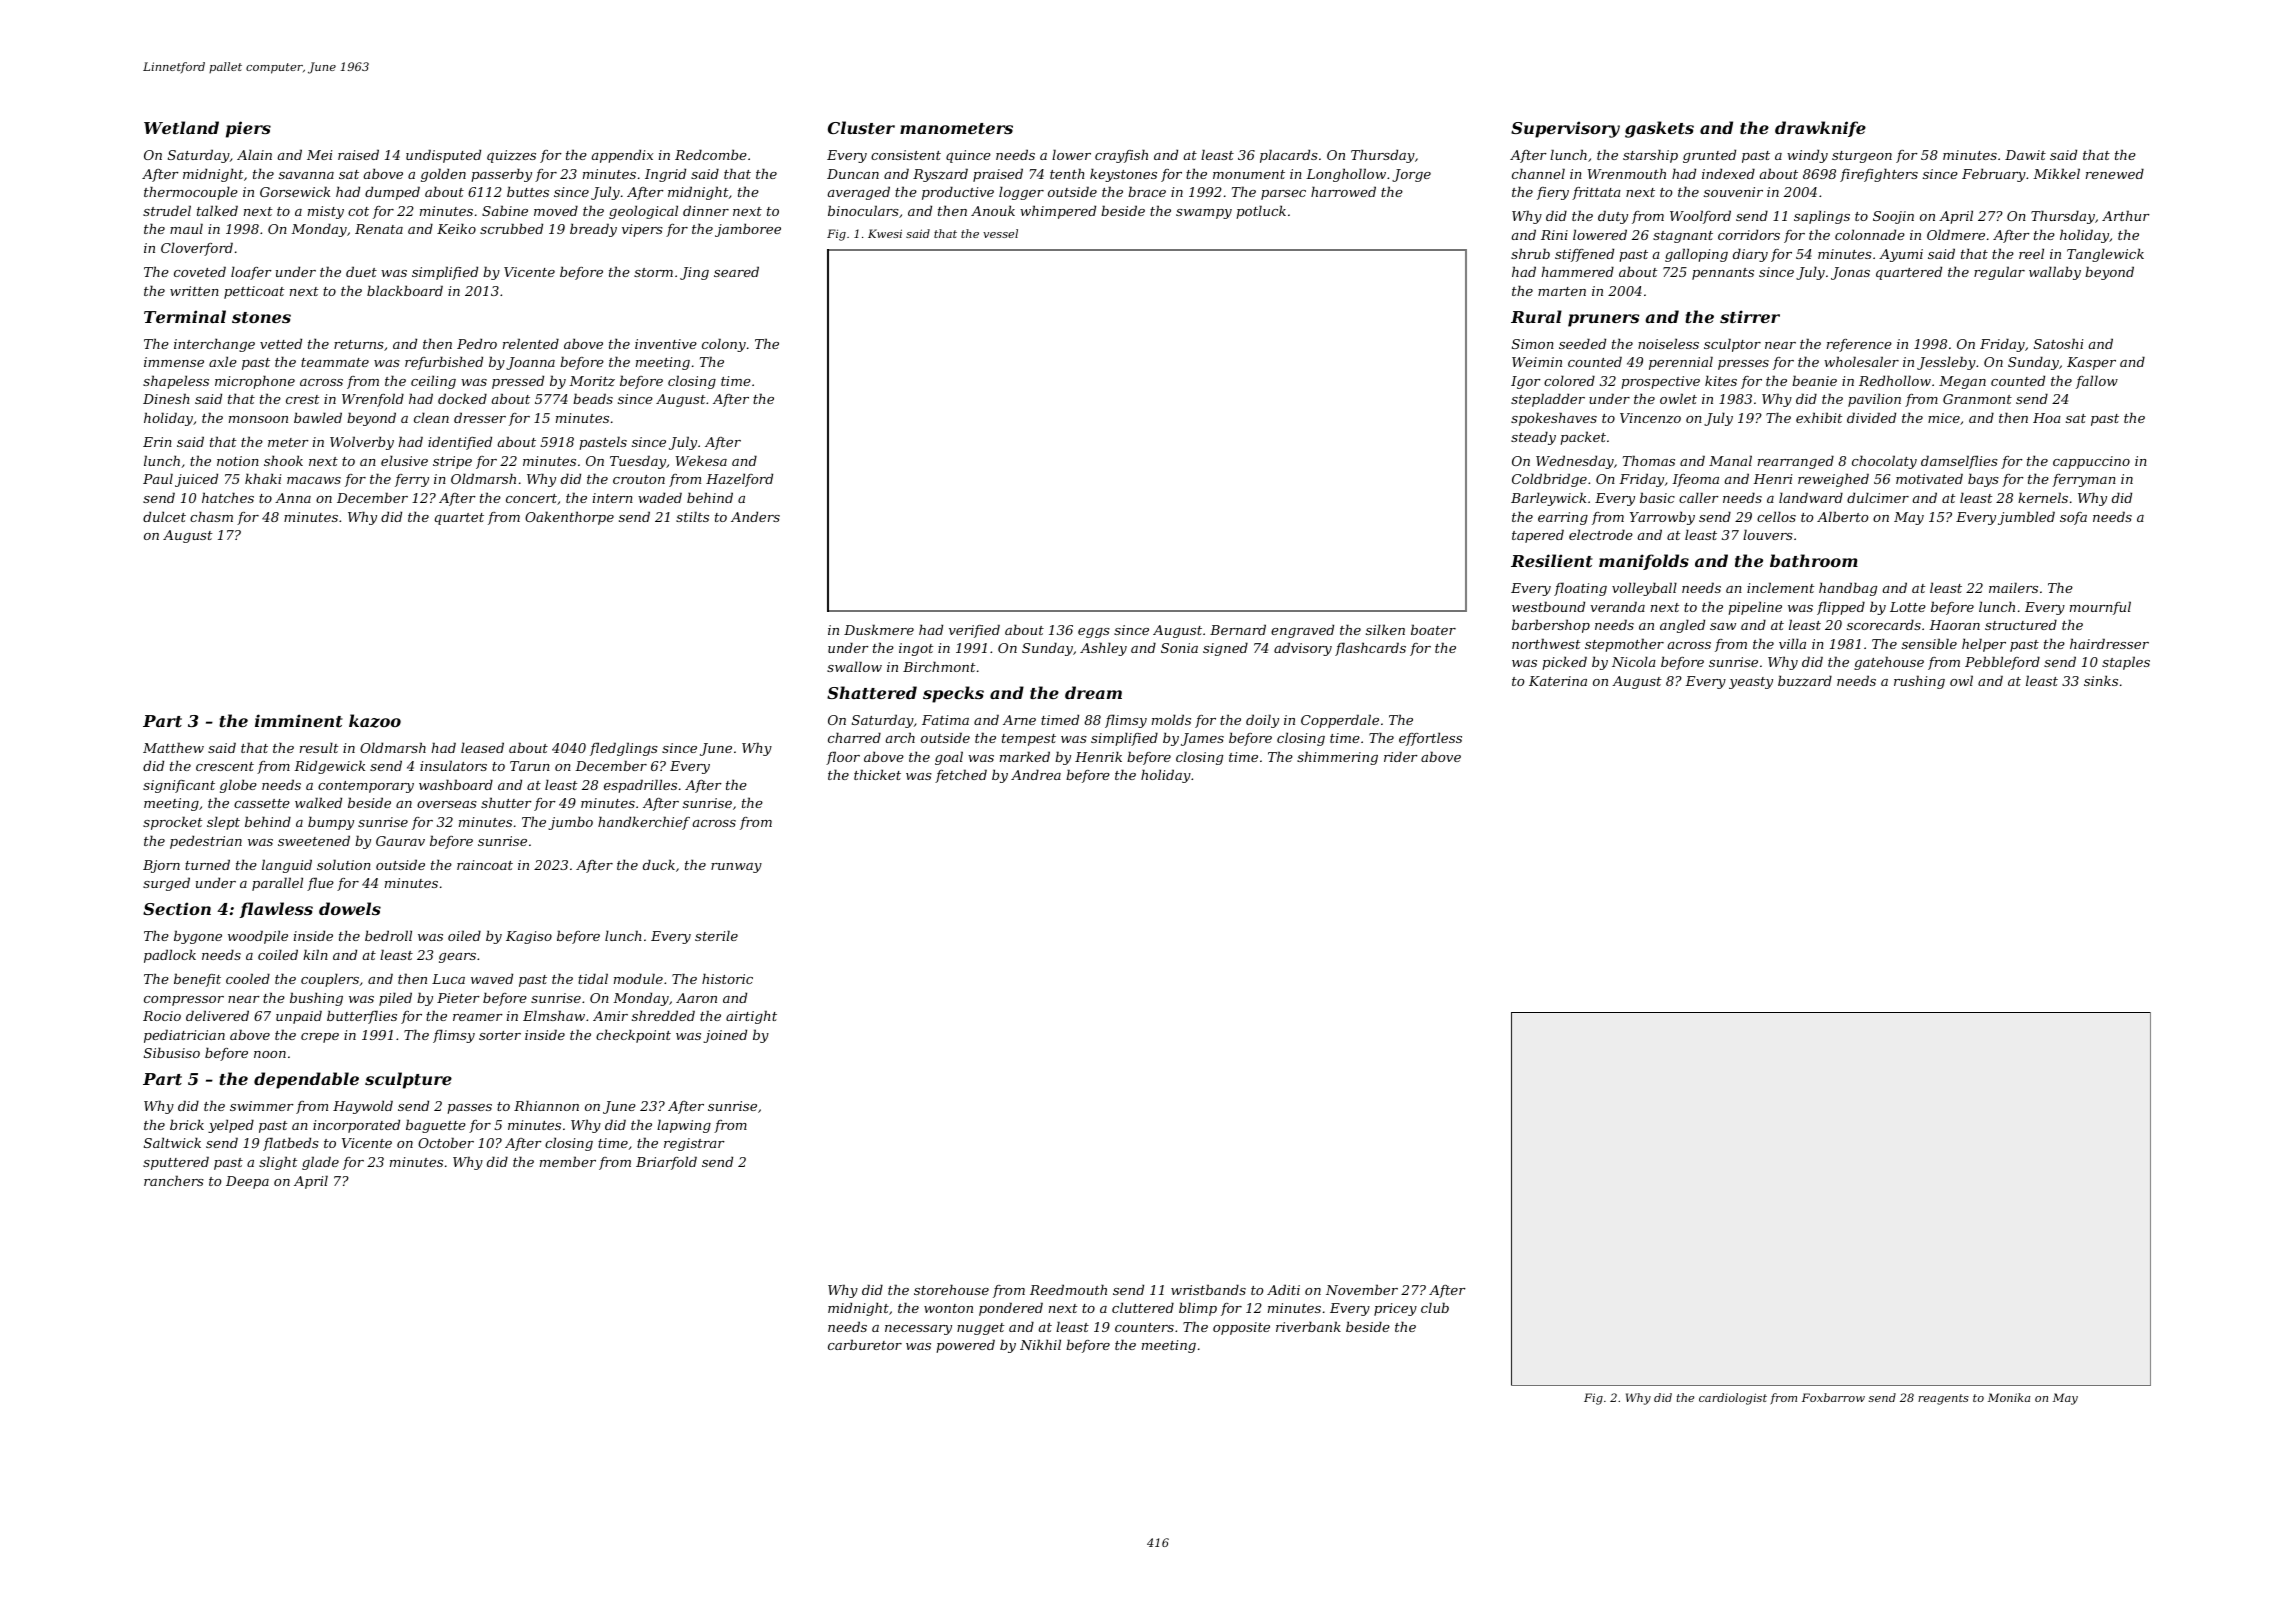  I want to click on swampy, so click(1204, 214).
